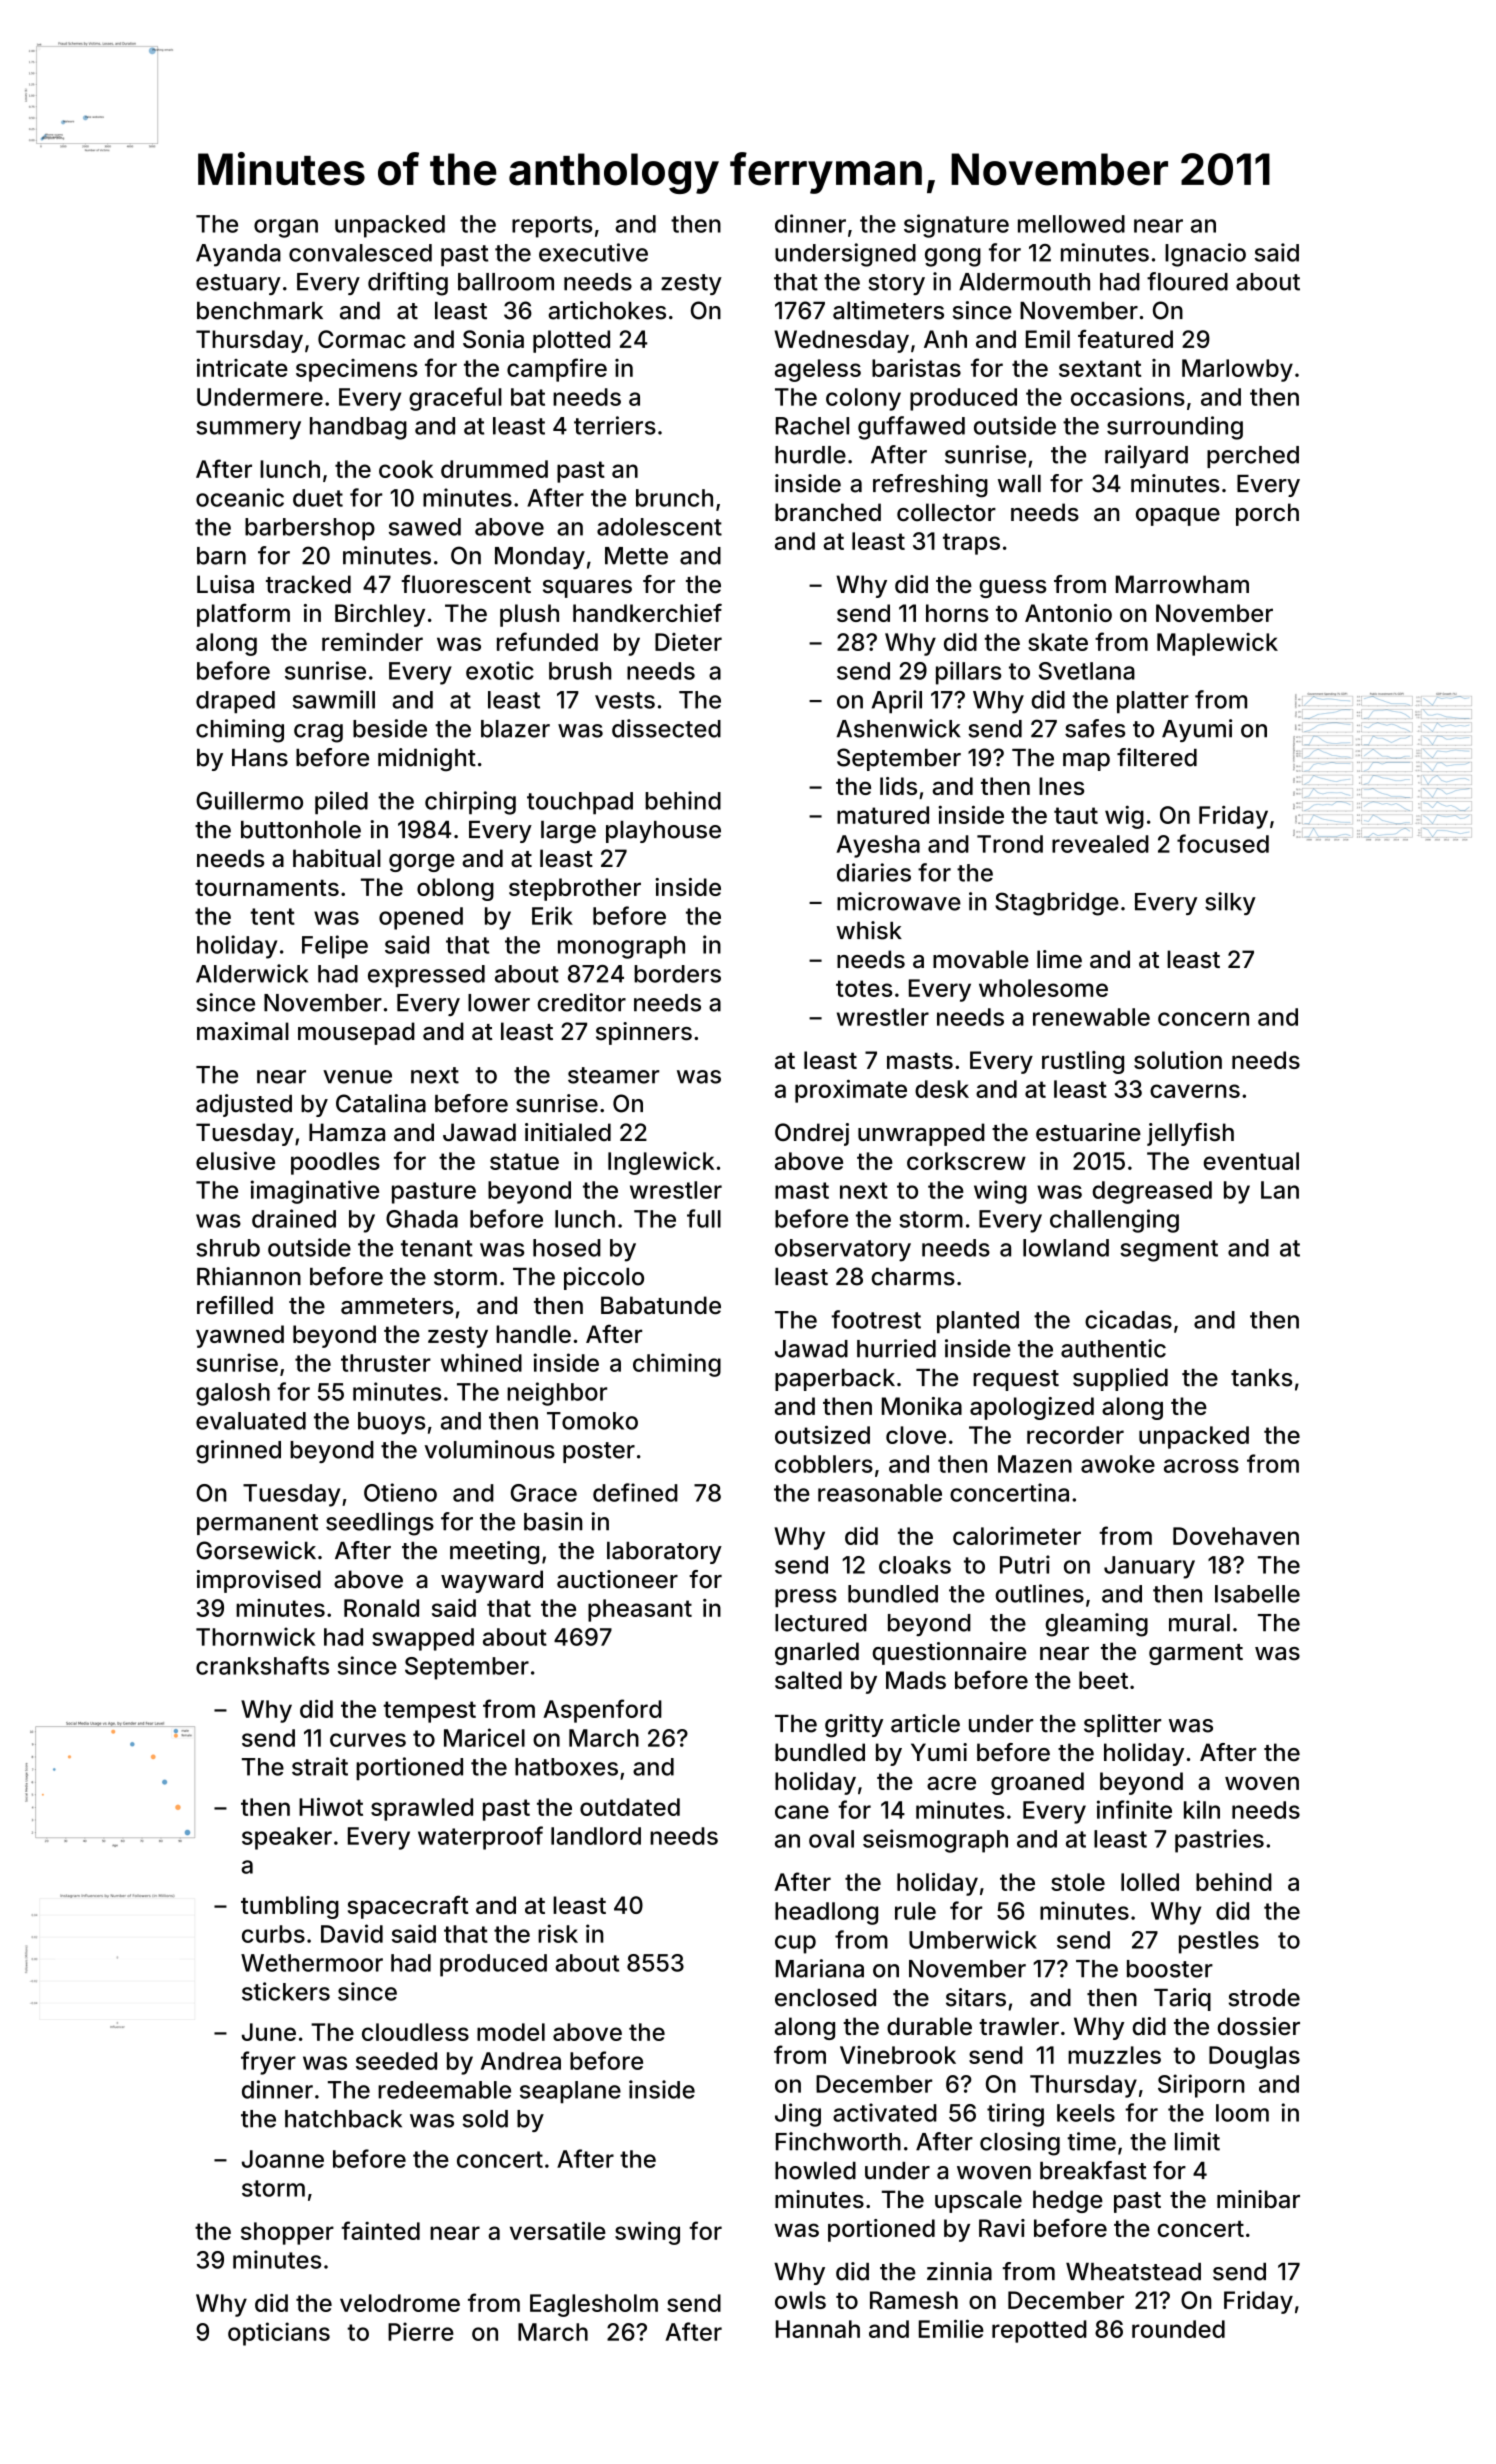  I want to click on sextant, so click(1100, 368).
